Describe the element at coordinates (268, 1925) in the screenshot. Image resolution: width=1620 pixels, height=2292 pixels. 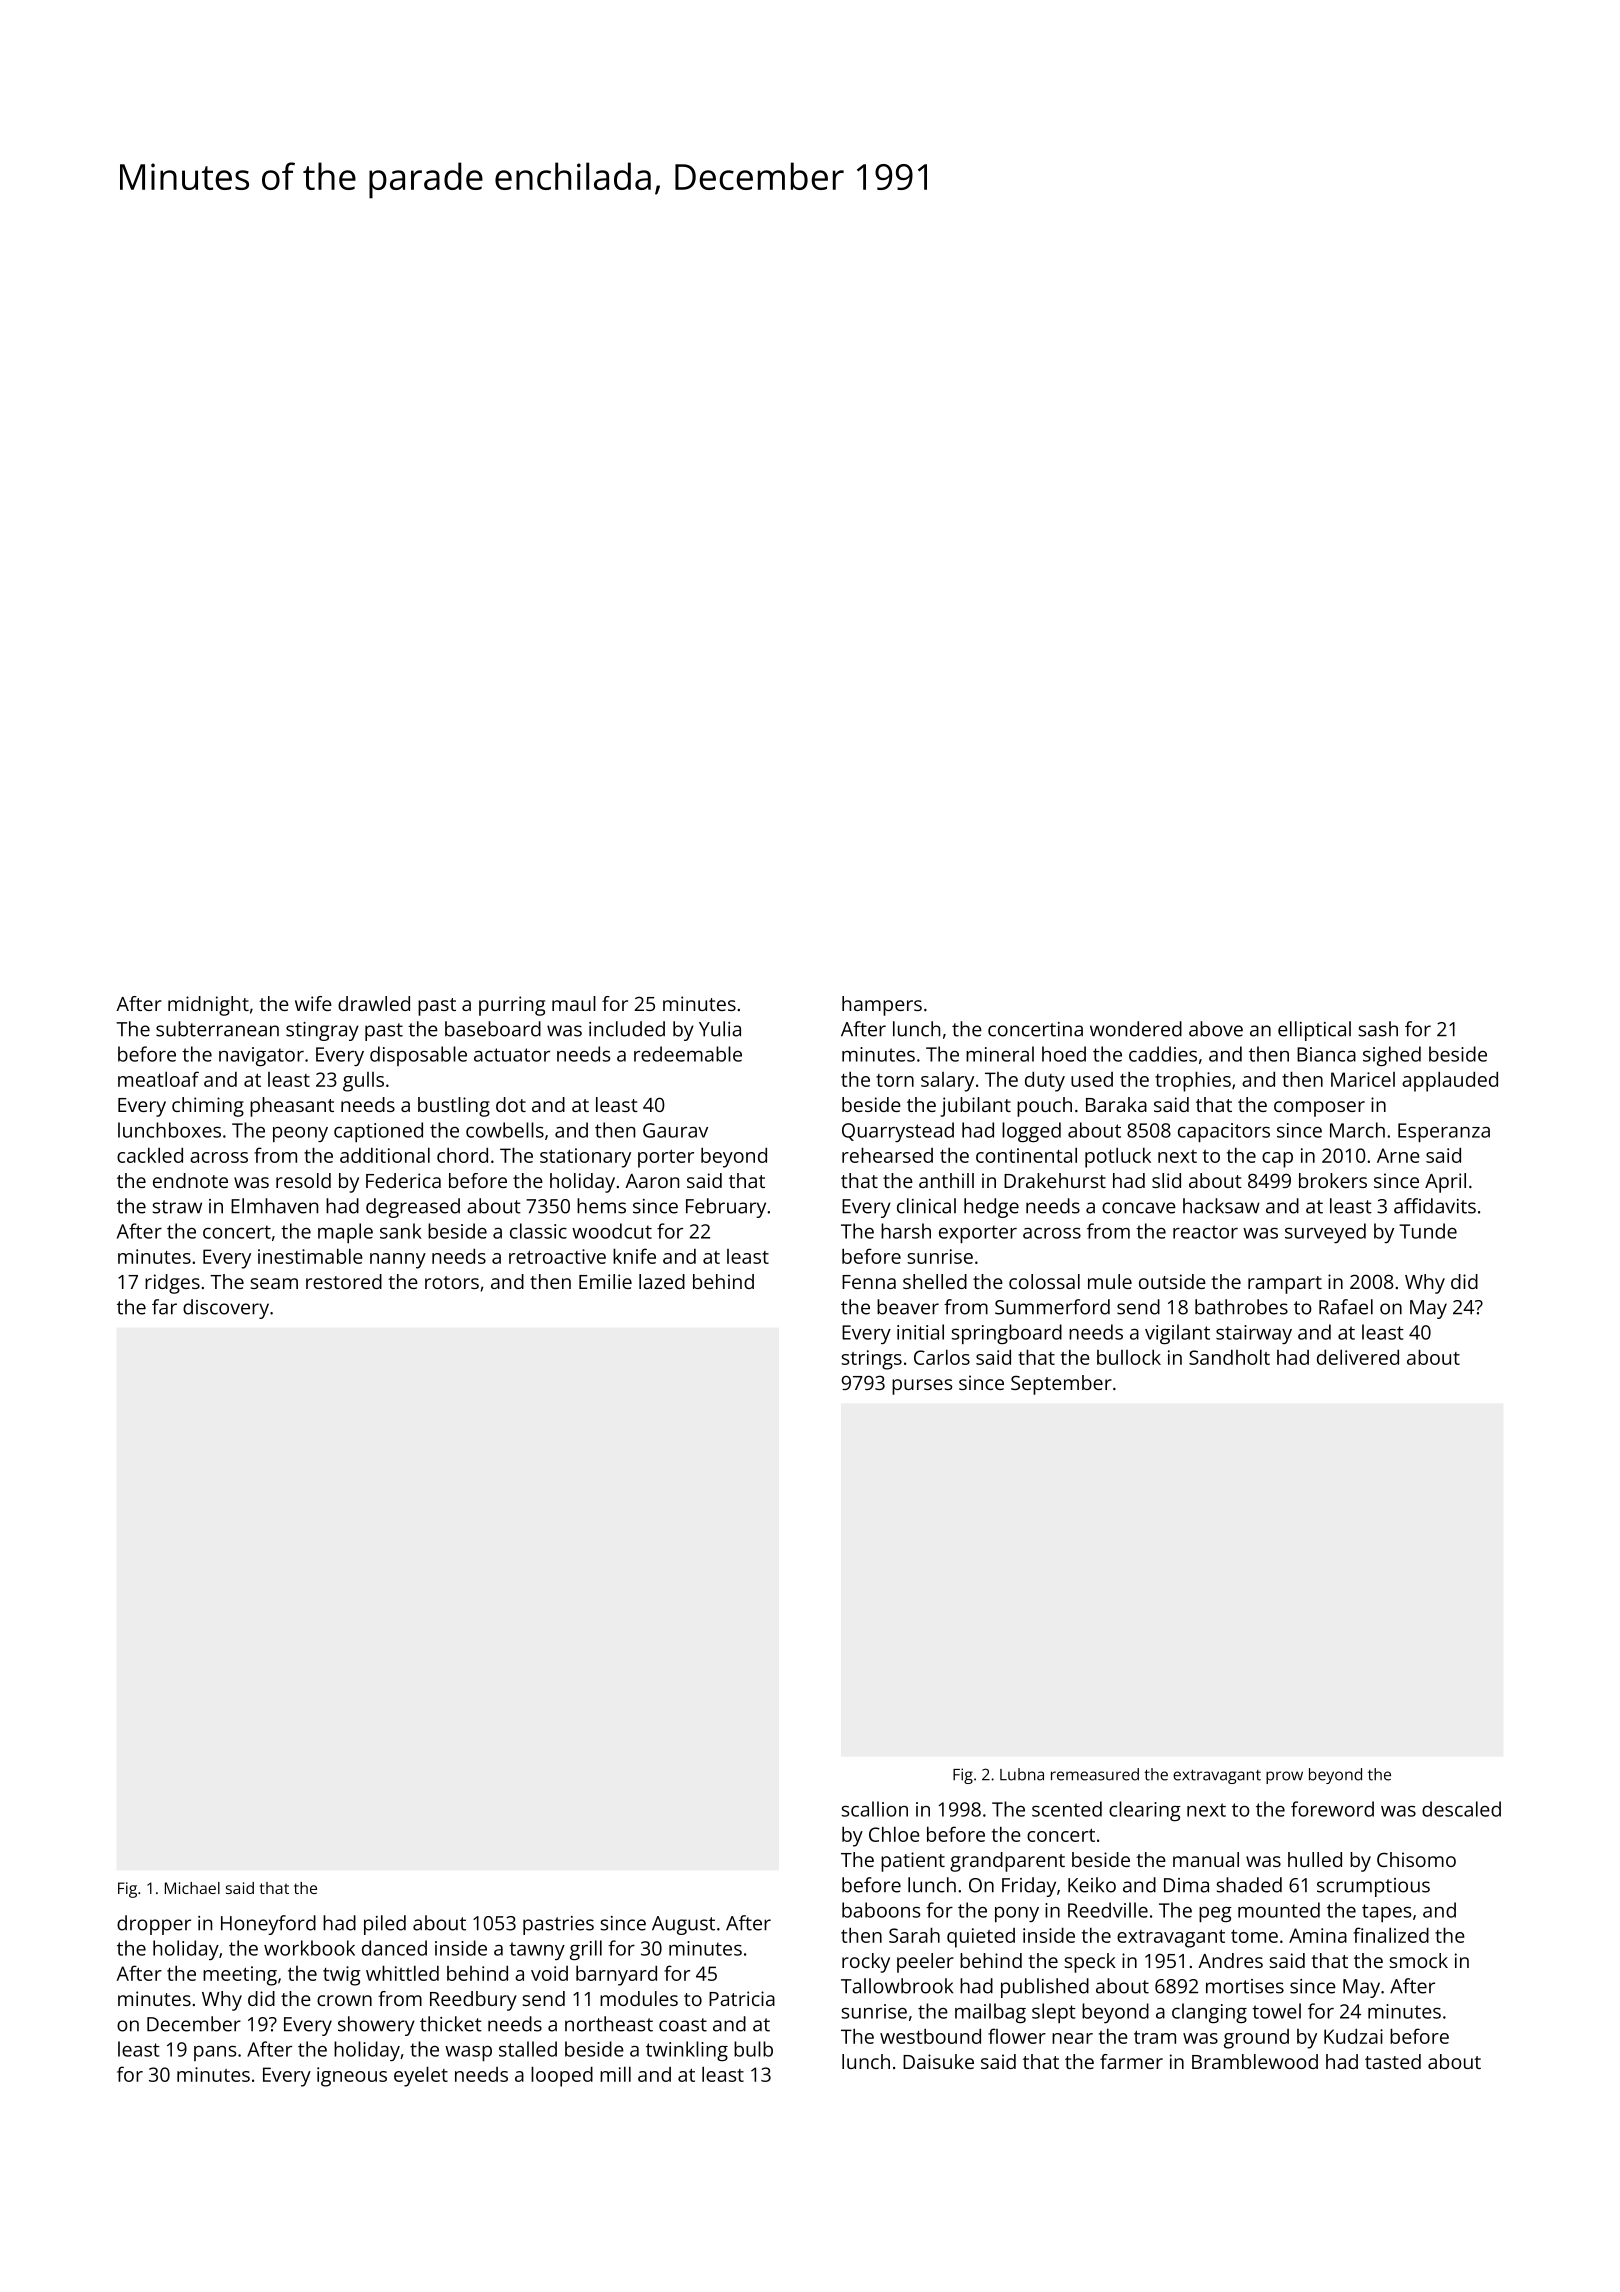
I see `Honeyford` at that location.
